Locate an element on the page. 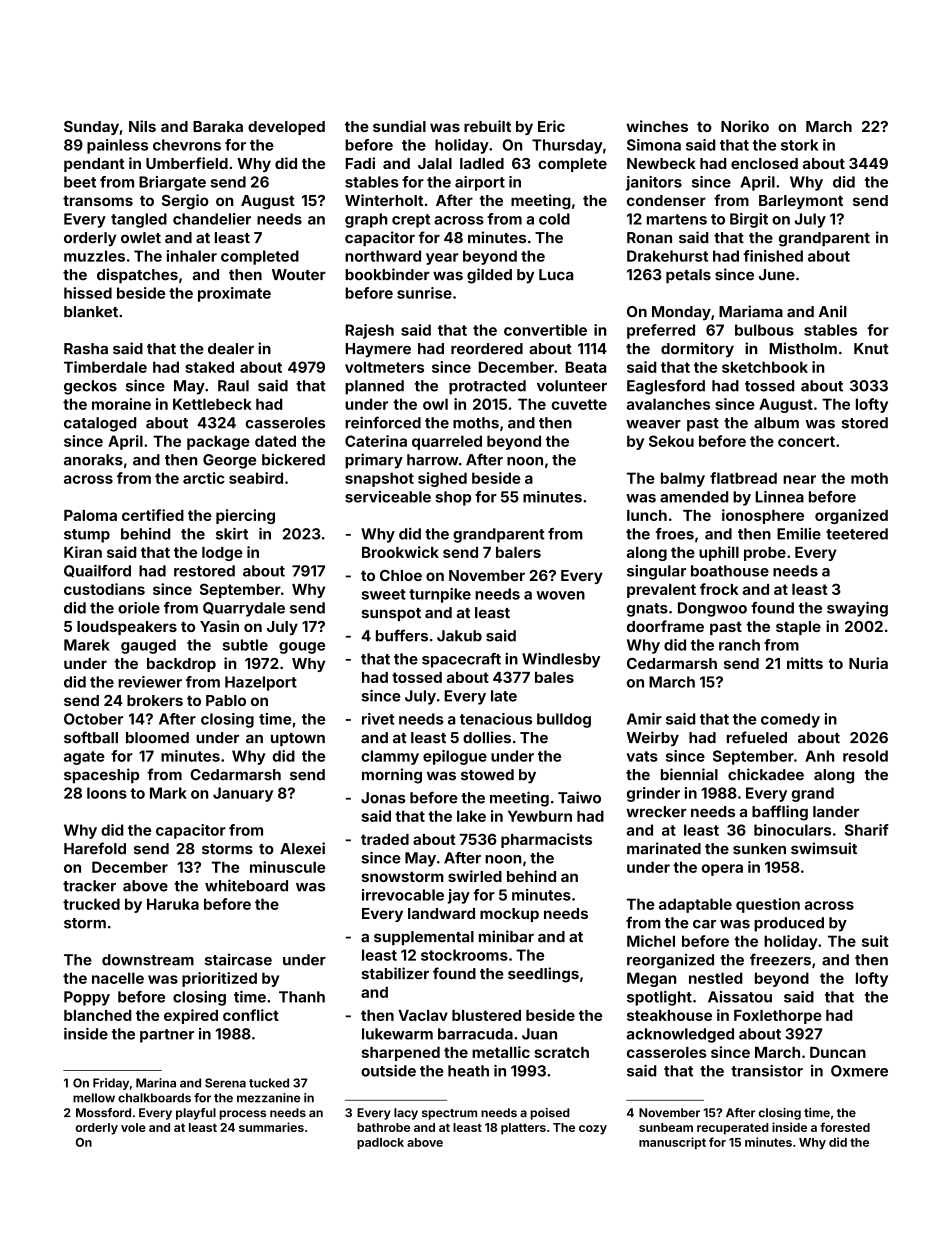 The width and height of the page is (952, 1233). rebuilt is located at coordinates (487, 126).
